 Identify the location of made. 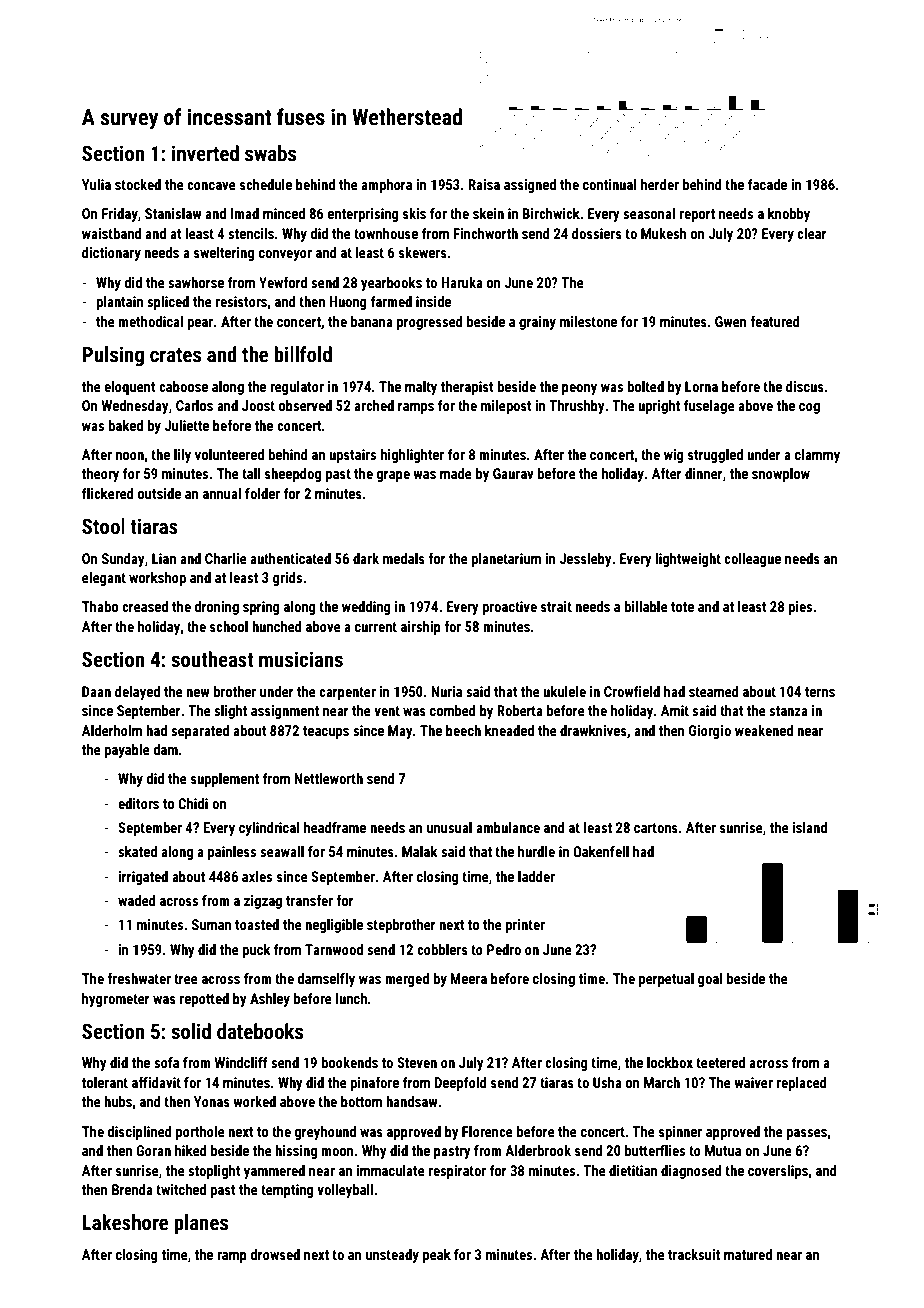
(456, 473).
